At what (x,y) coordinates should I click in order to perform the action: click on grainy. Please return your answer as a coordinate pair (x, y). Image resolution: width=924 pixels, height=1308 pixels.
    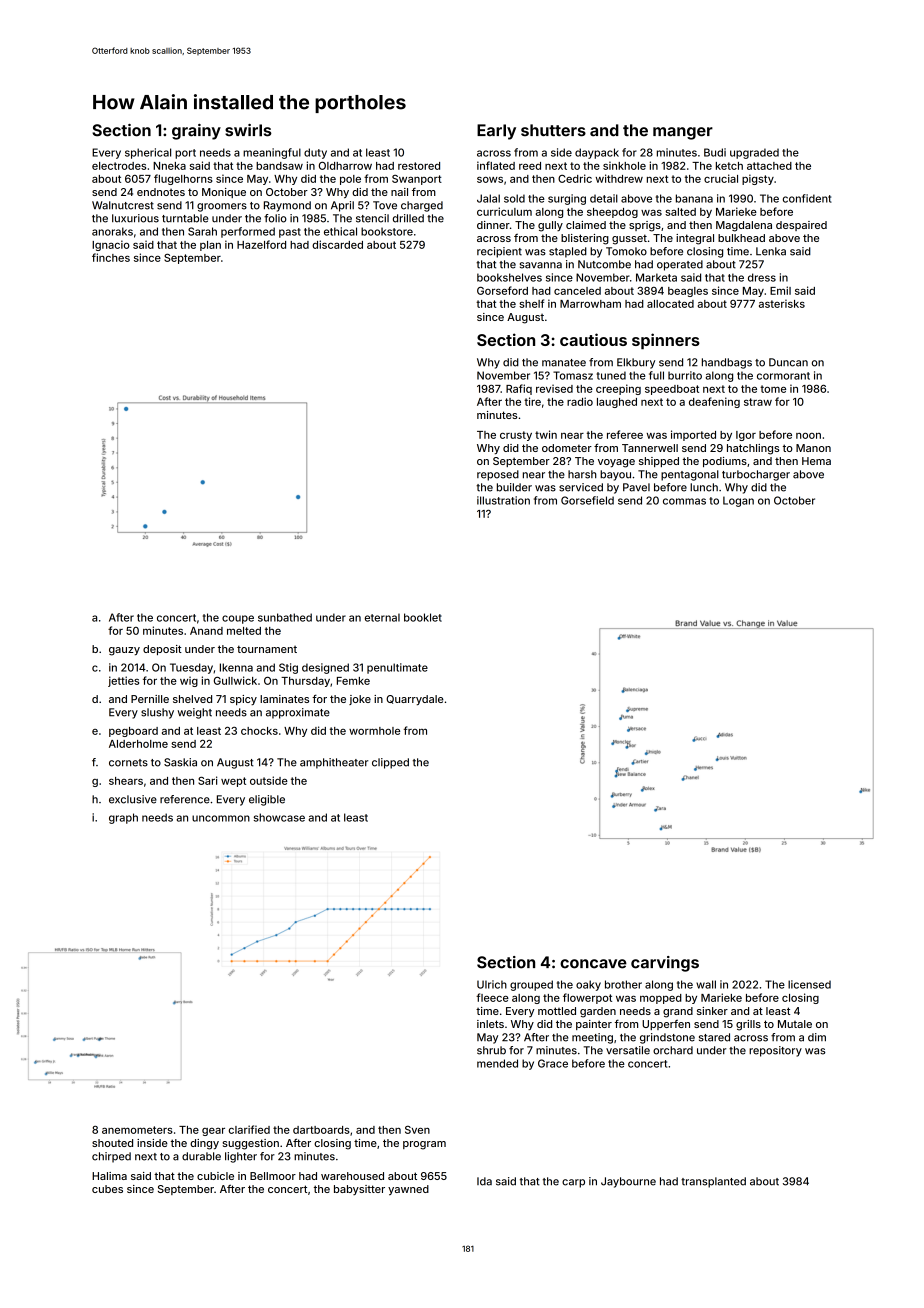
    Looking at the image, I should click on (196, 132).
